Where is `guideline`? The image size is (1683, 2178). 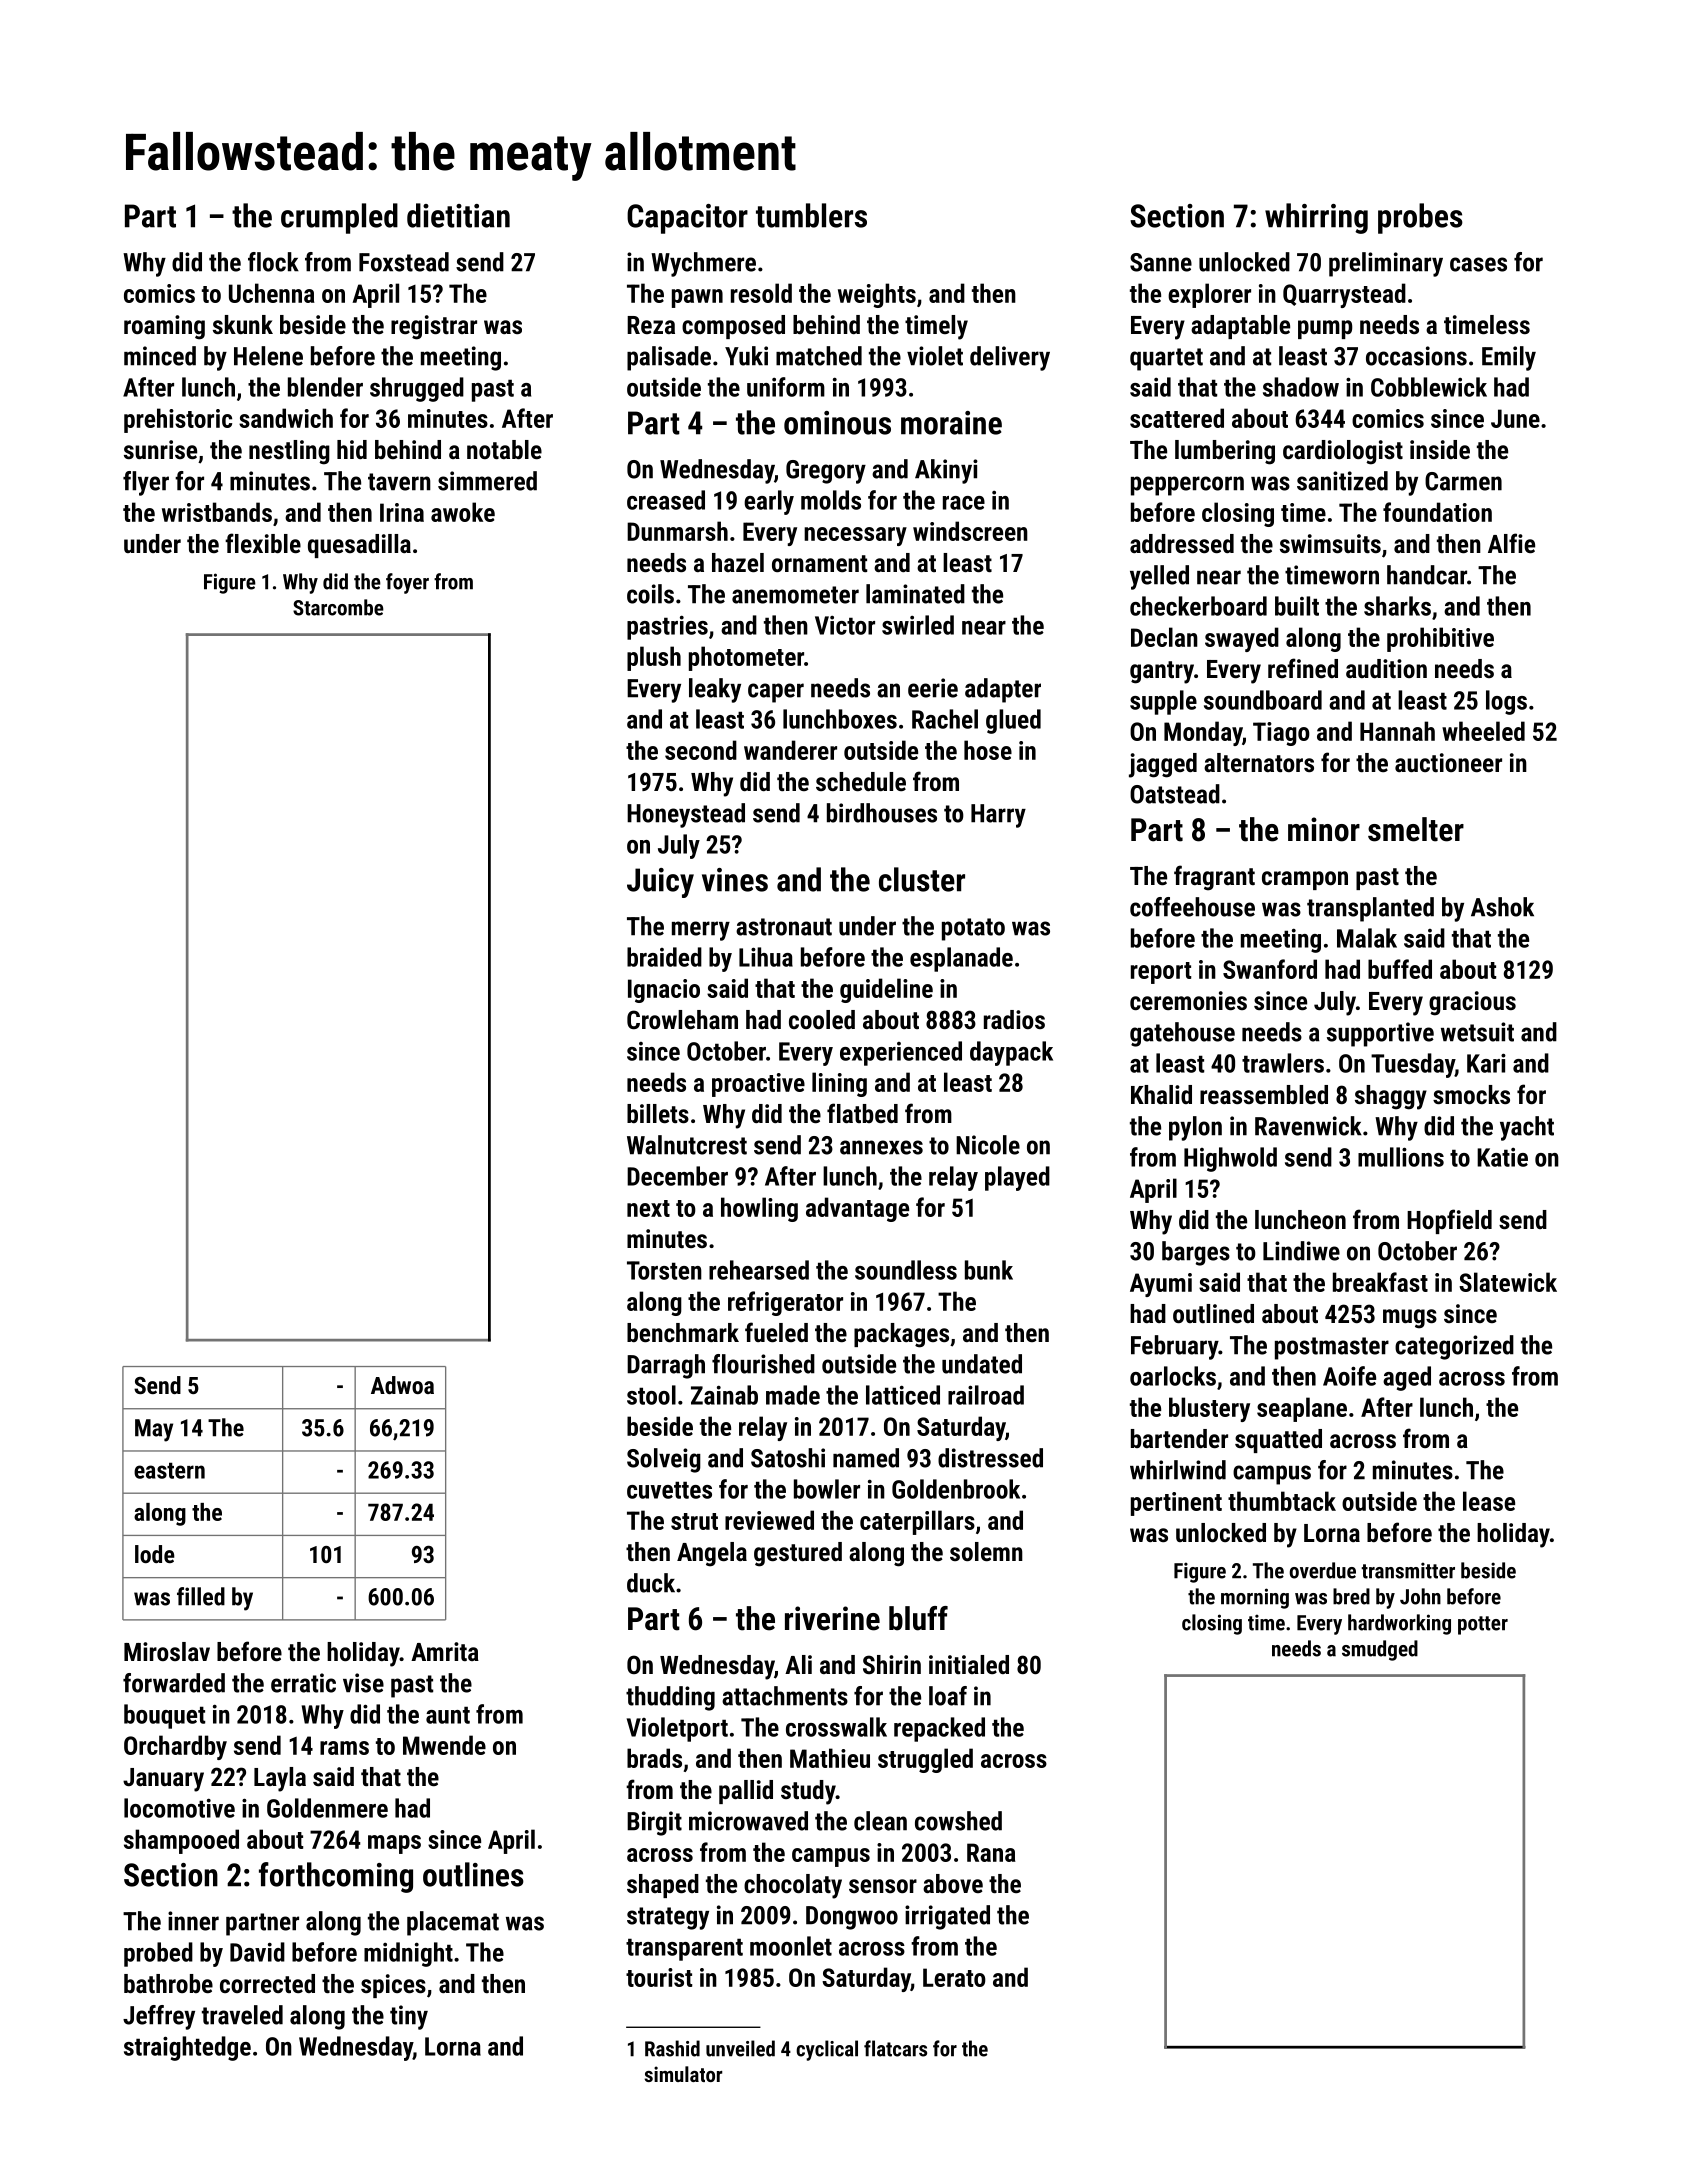
guideline is located at coordinates (886, 990).
